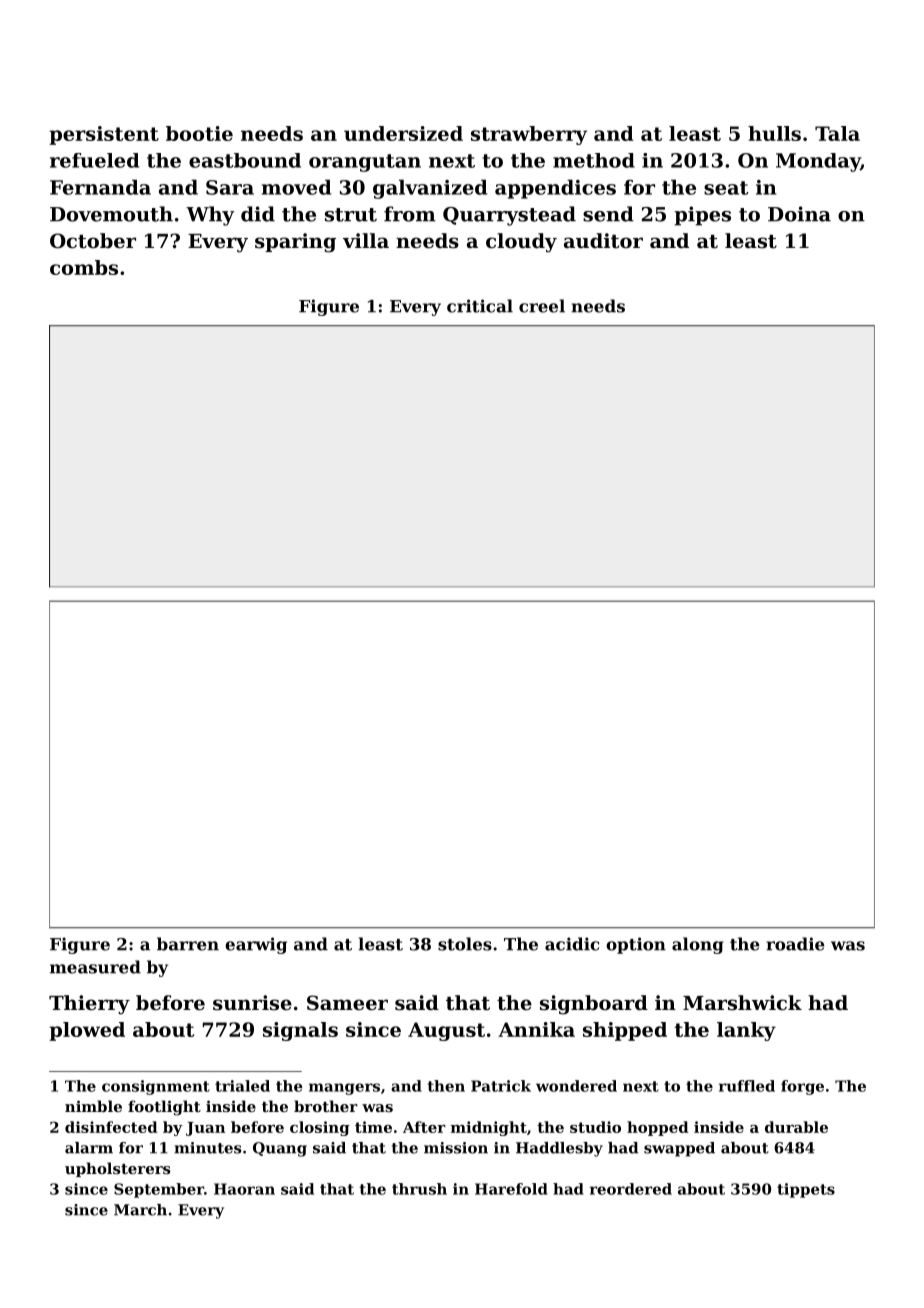 The width and height of the screenshot is (924, 1308). Describe the element at coordinates (95, 967) in the screenshot. I see `measured` at that location.
